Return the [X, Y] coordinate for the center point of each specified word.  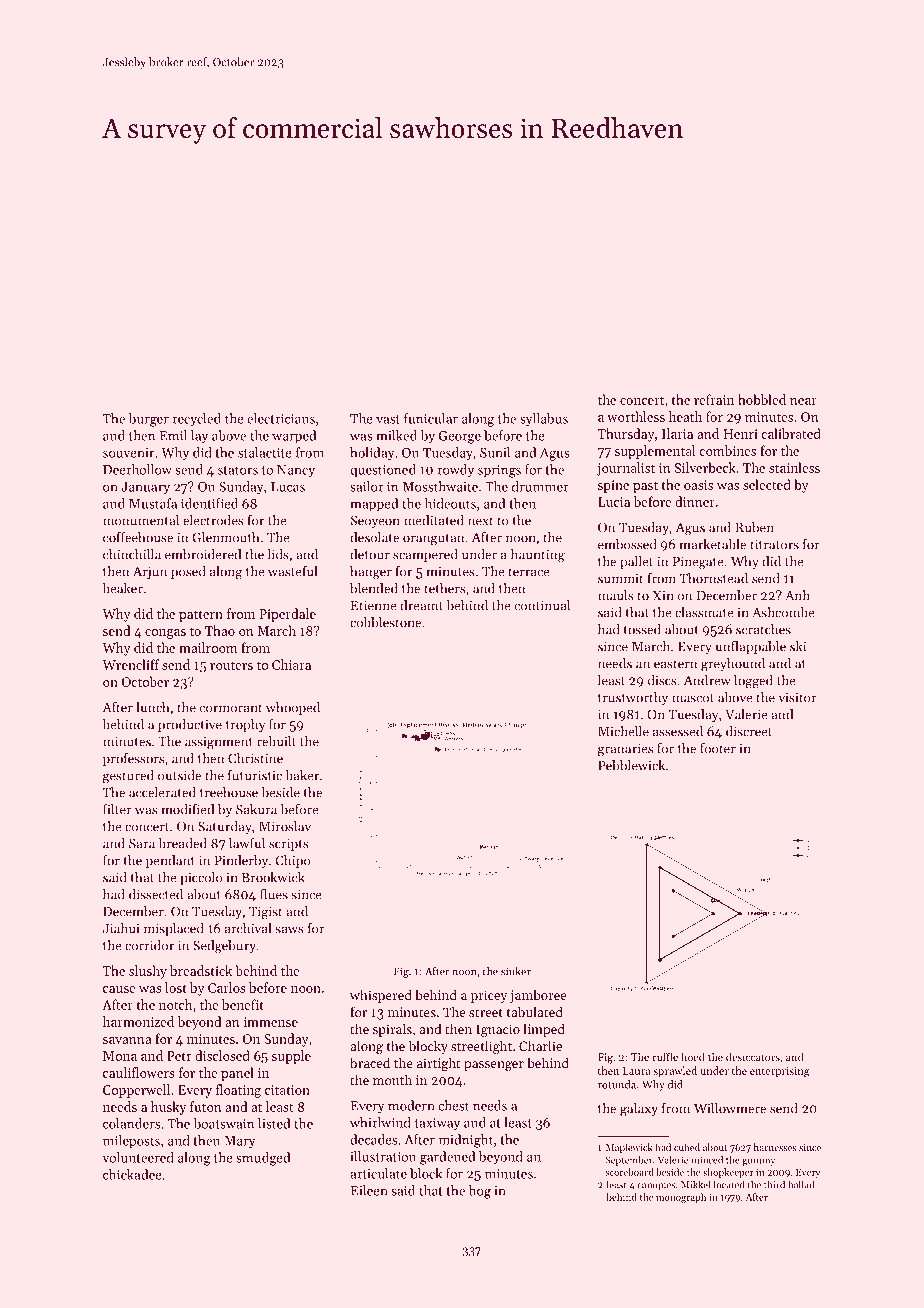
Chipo [292, 861]
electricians [281, 418]
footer [718, 748]
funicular [431, 418]
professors [133, 759]
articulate [378, 1173]
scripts [289, 844]
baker [302, 775]
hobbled [762, 399]
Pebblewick [631, 765]
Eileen [369, 1190]
